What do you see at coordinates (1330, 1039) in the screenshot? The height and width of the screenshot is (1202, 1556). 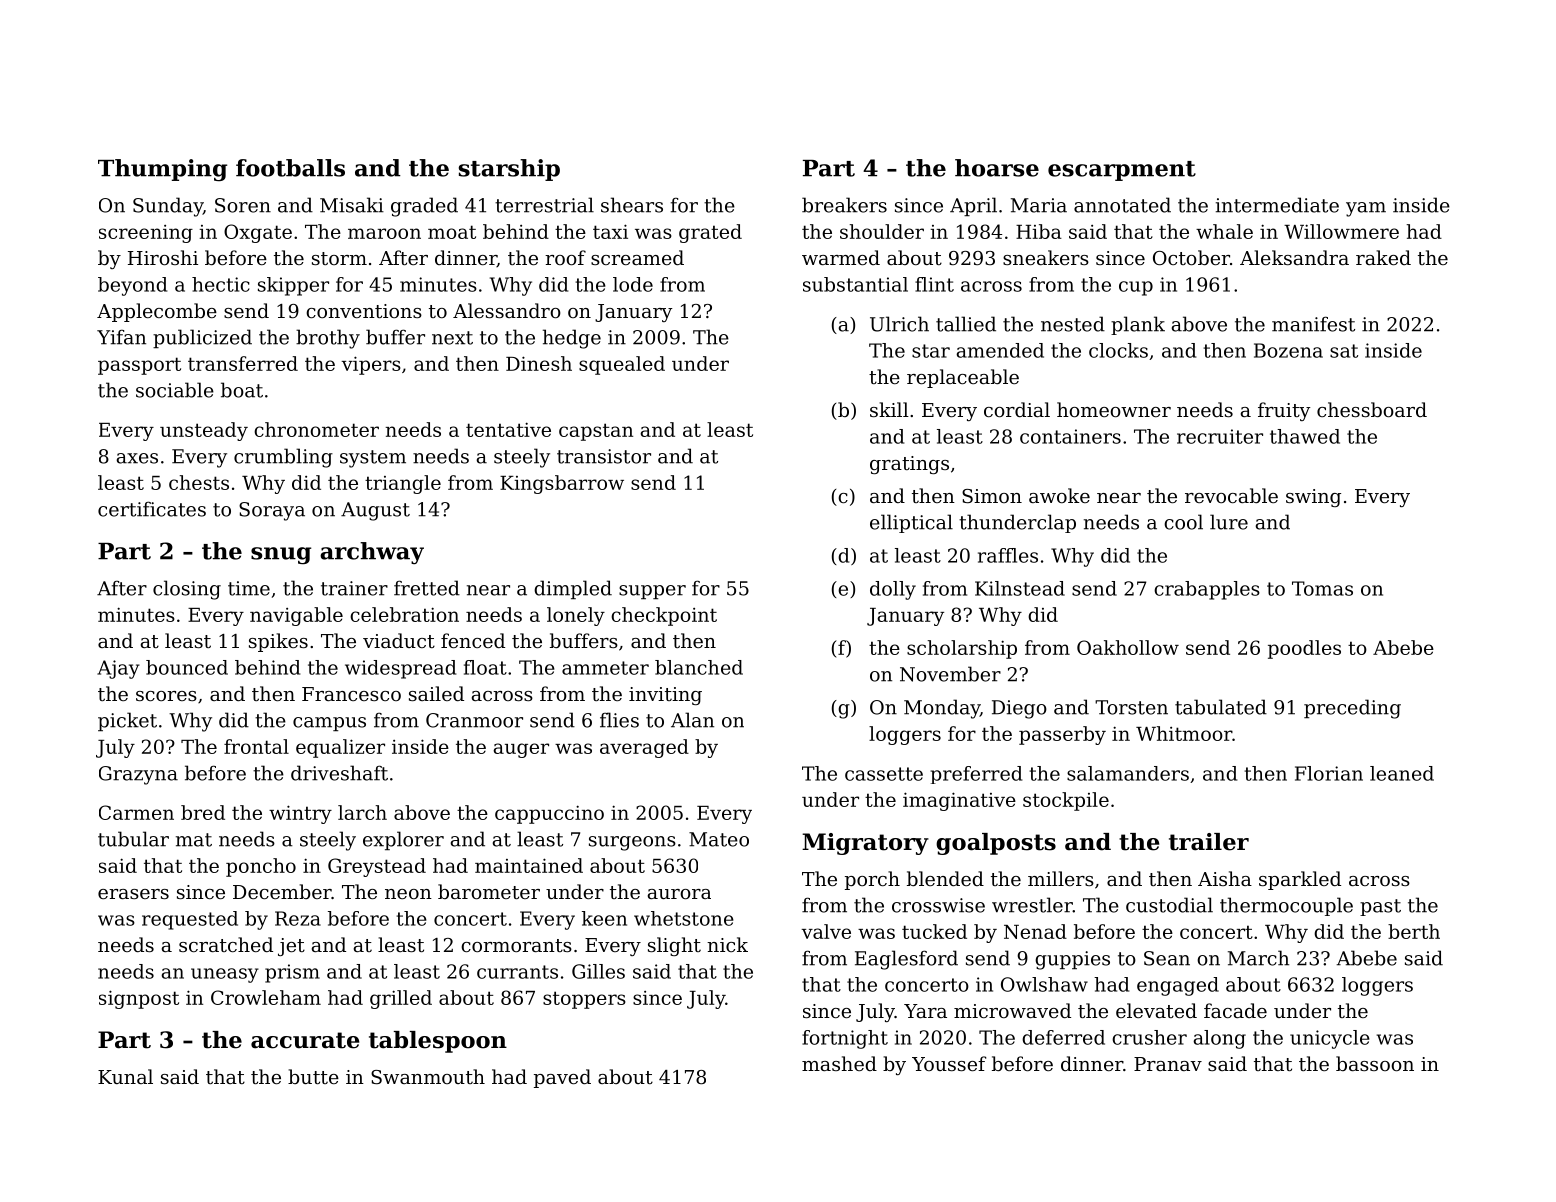 I see `unicycle` at bounding box center [1330, 1039].
